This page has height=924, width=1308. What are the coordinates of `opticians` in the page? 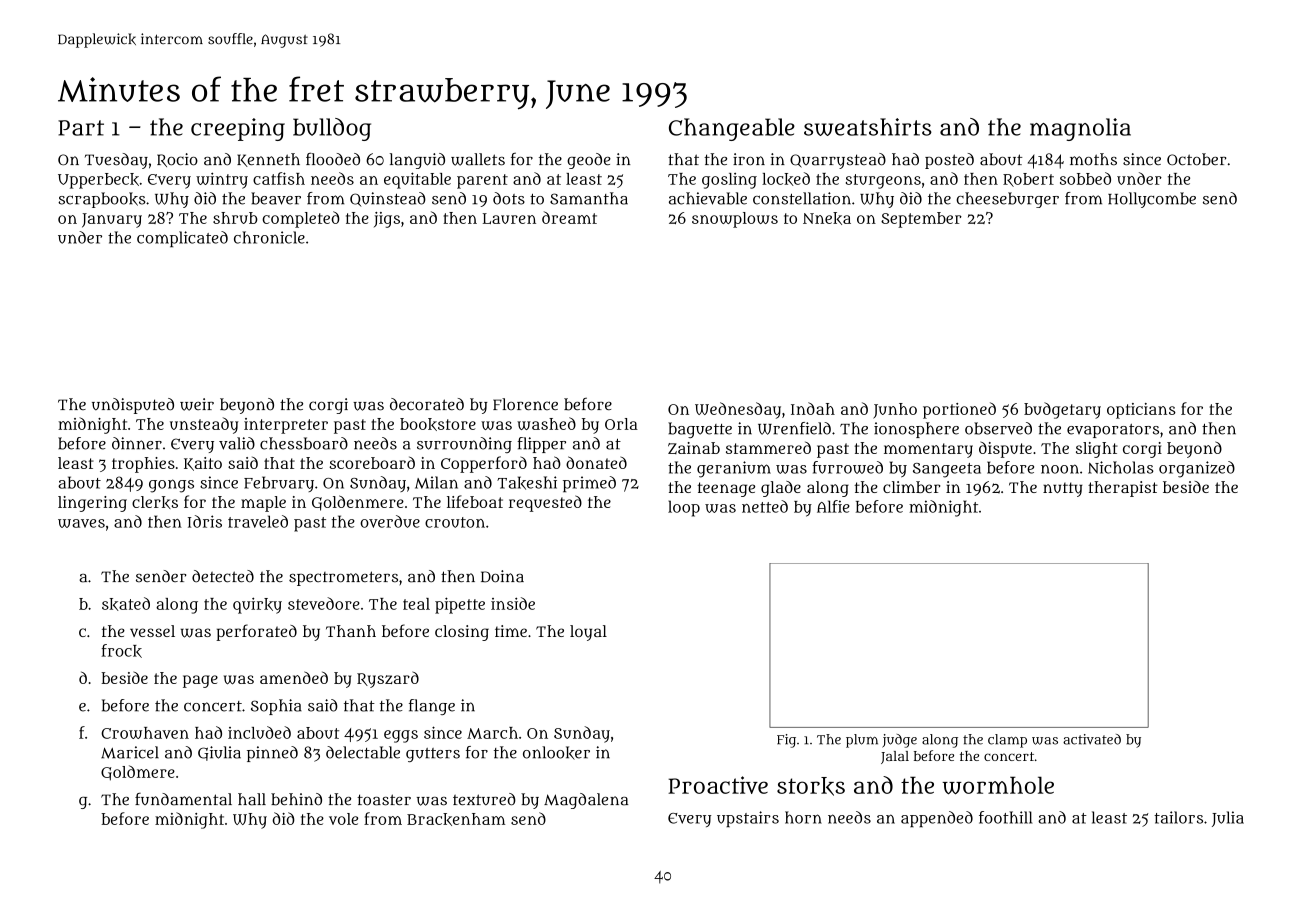 It's located at (1141, 411).
